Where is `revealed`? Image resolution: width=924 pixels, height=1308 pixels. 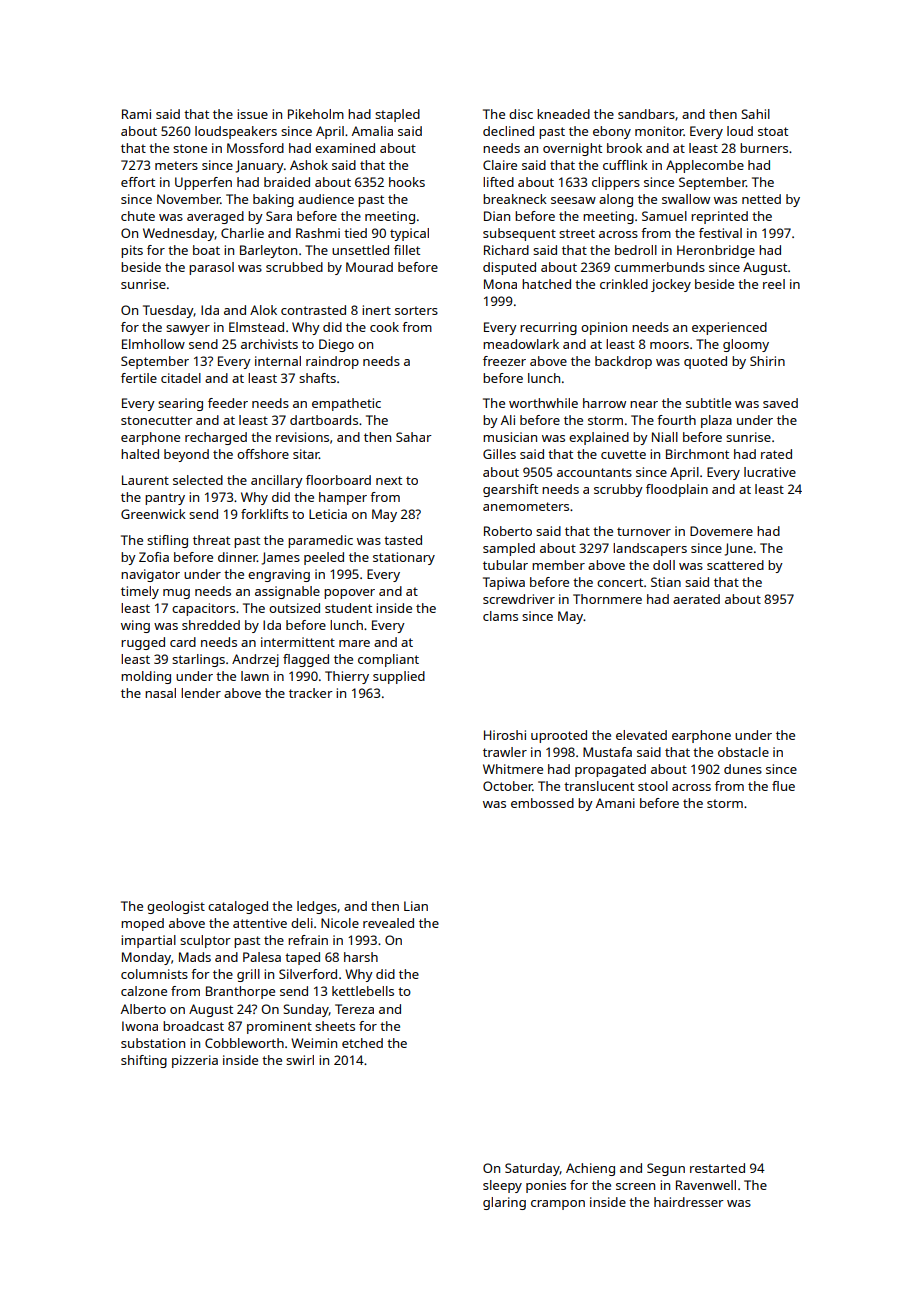 revealed is located at coordinates (388, 923).
